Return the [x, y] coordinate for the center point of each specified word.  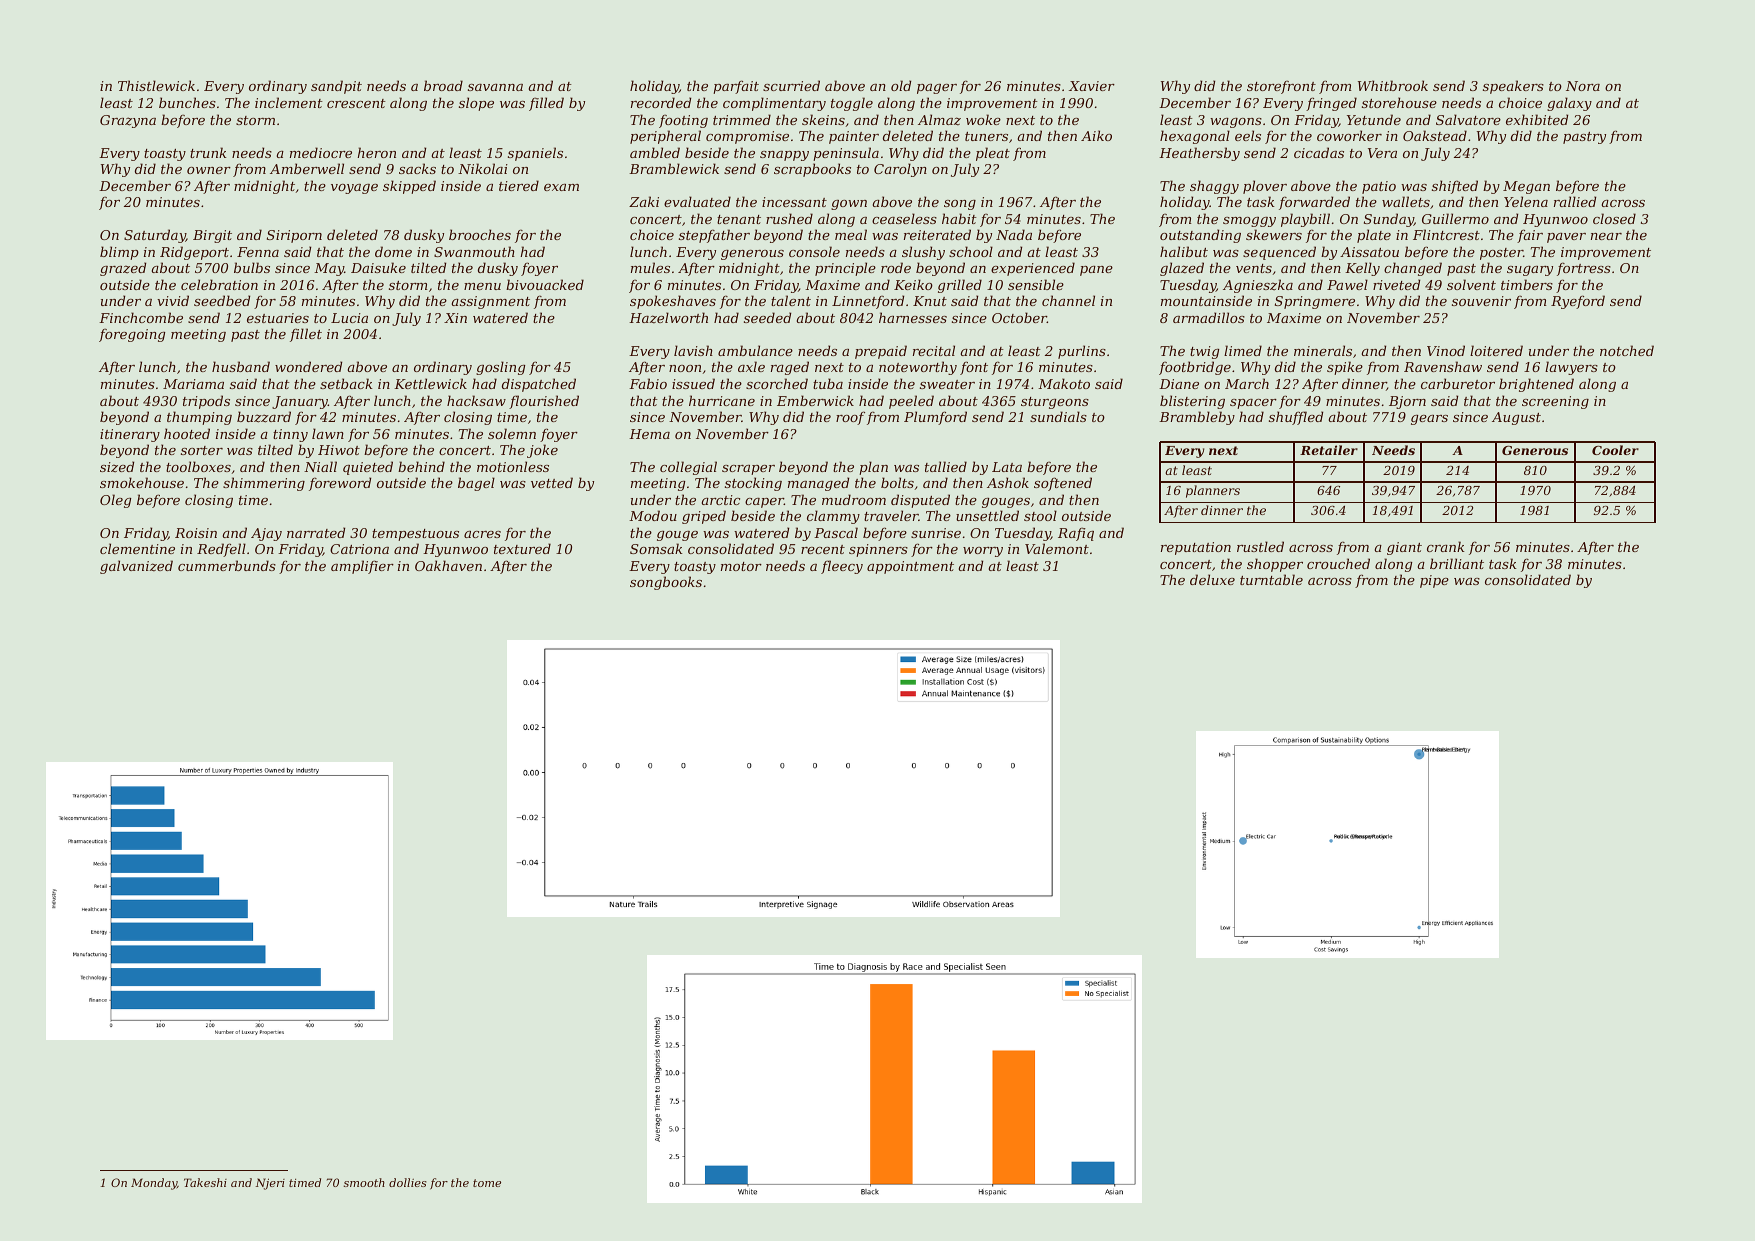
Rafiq [1076, 534]
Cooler [1615, 450]
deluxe [1212, 579]
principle [845, 269]
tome [487, 1183]
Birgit [212, 236]
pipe [1434, 581]
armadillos [1209, 317]
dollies [408, 1182]
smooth [364, 1182]
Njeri [270, 1184]
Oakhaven [448, 565]
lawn [328, 433]
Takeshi [205, 1182]
